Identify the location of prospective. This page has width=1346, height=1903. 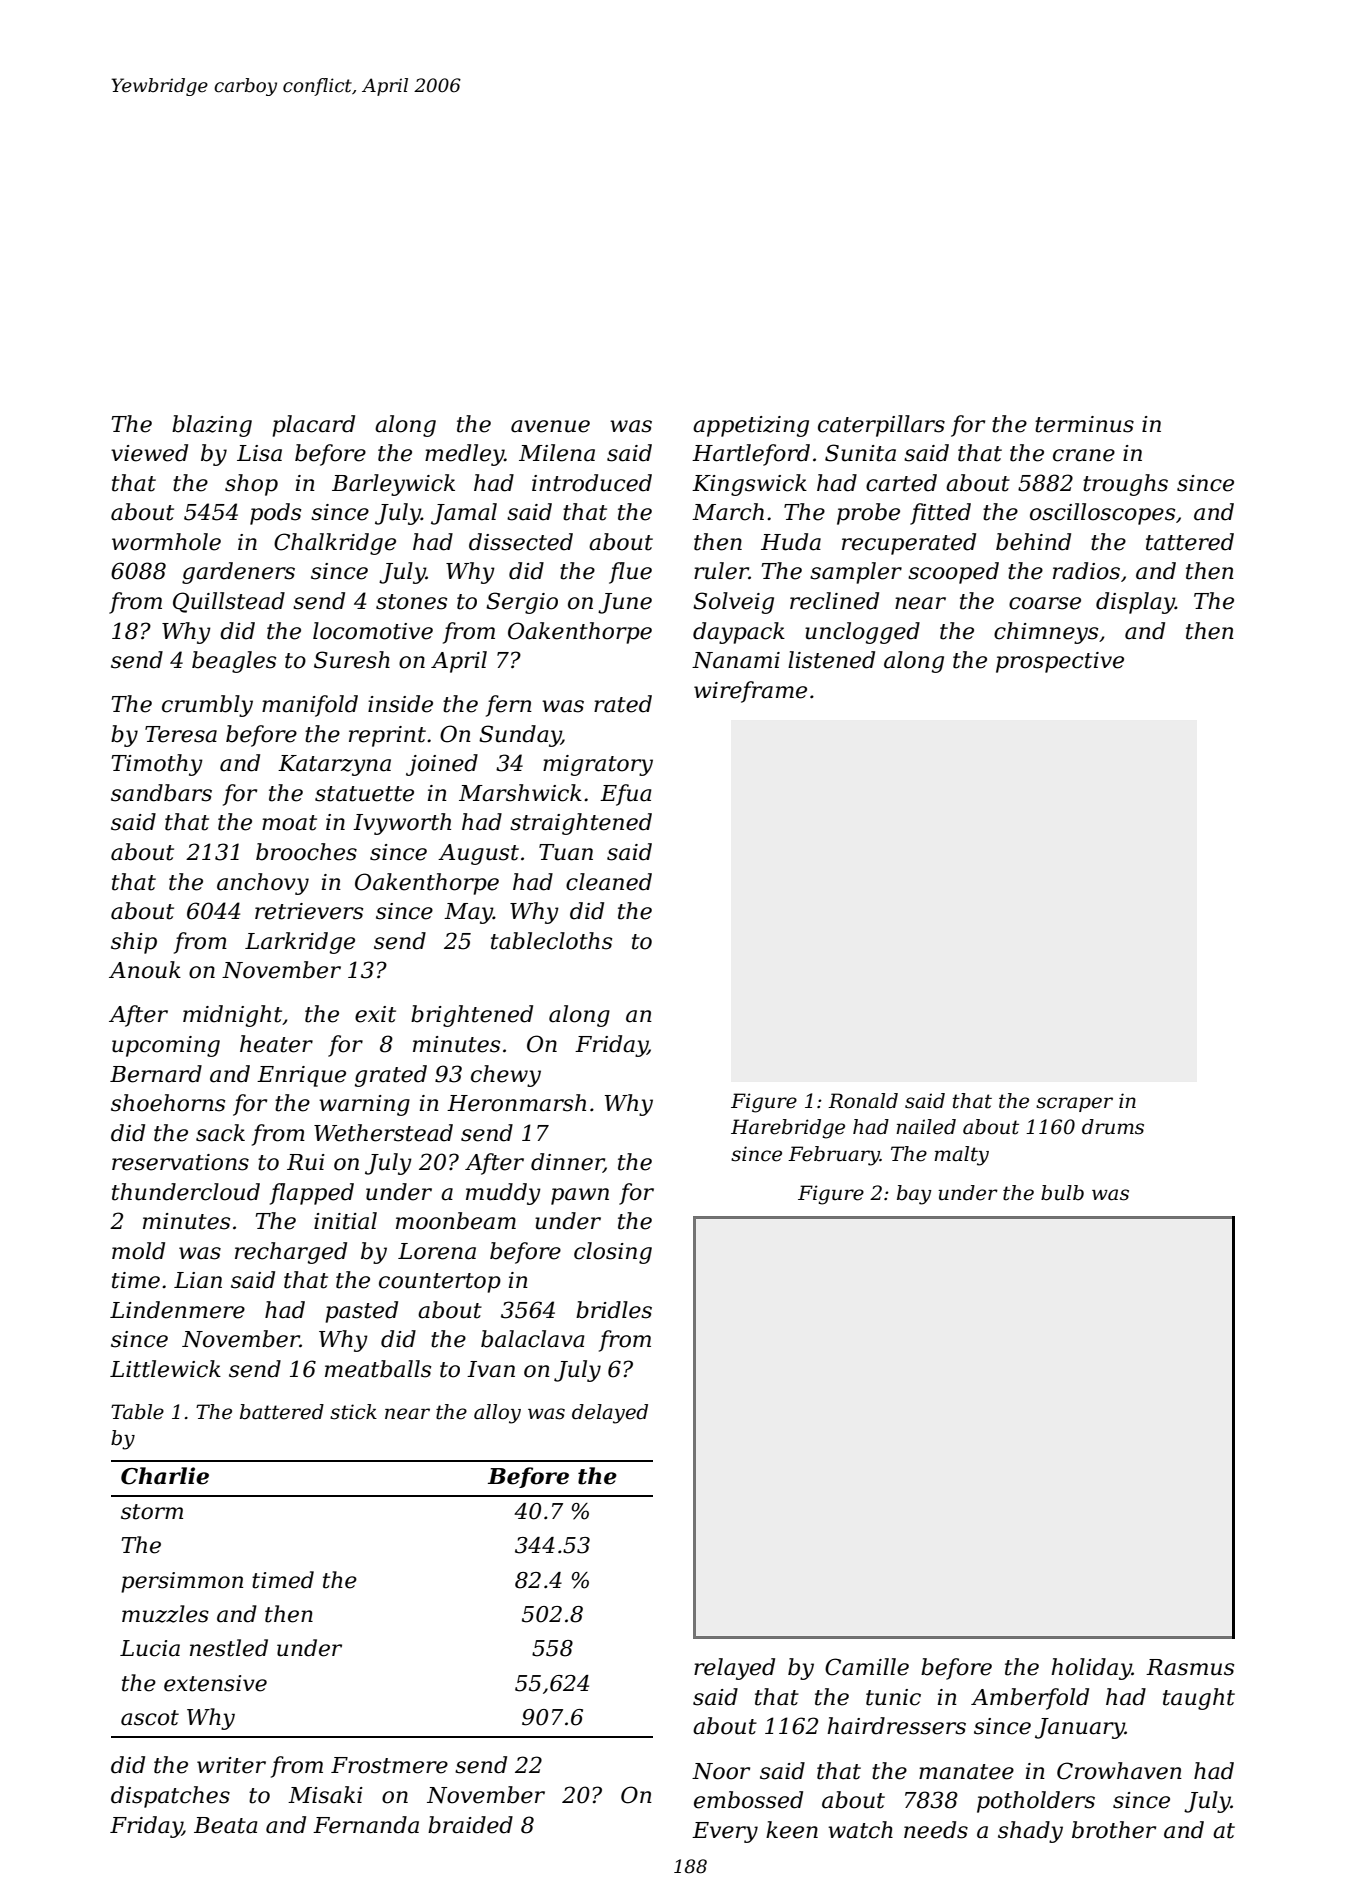
(1060, 662).
